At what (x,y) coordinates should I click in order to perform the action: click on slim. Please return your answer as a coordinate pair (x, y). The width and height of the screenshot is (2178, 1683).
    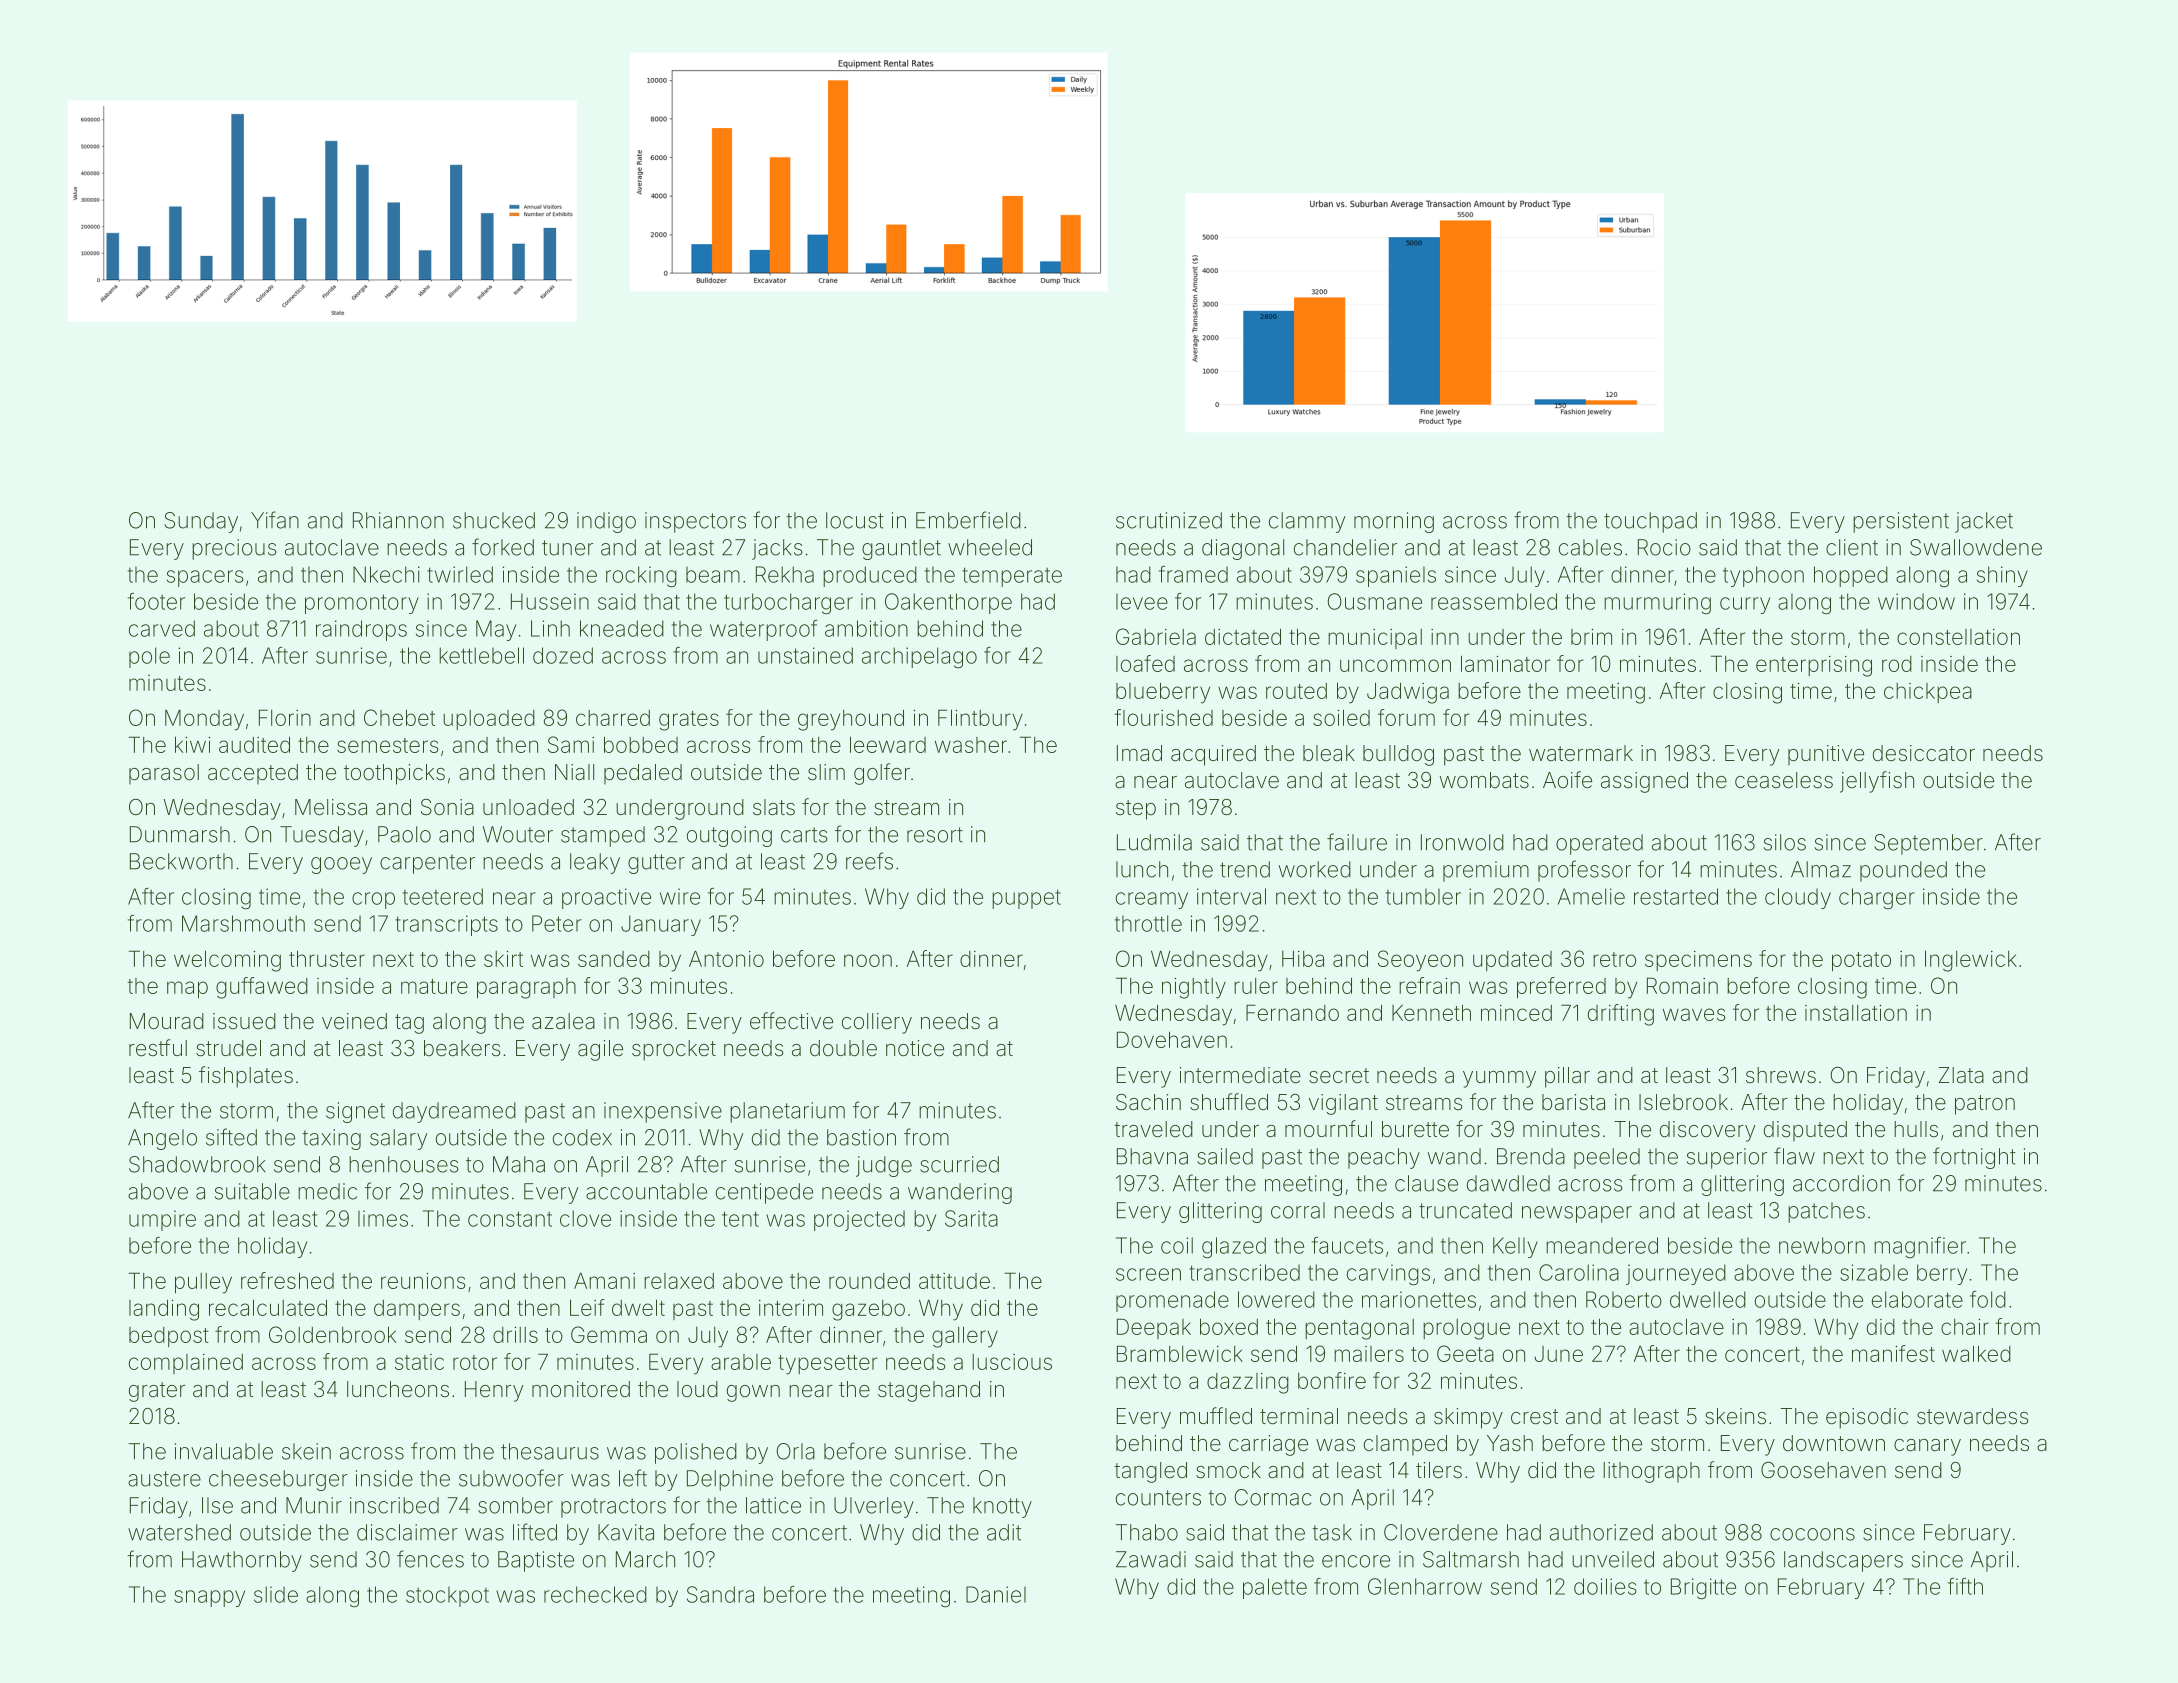
    Looking at the image, I should click on (826, 772).
